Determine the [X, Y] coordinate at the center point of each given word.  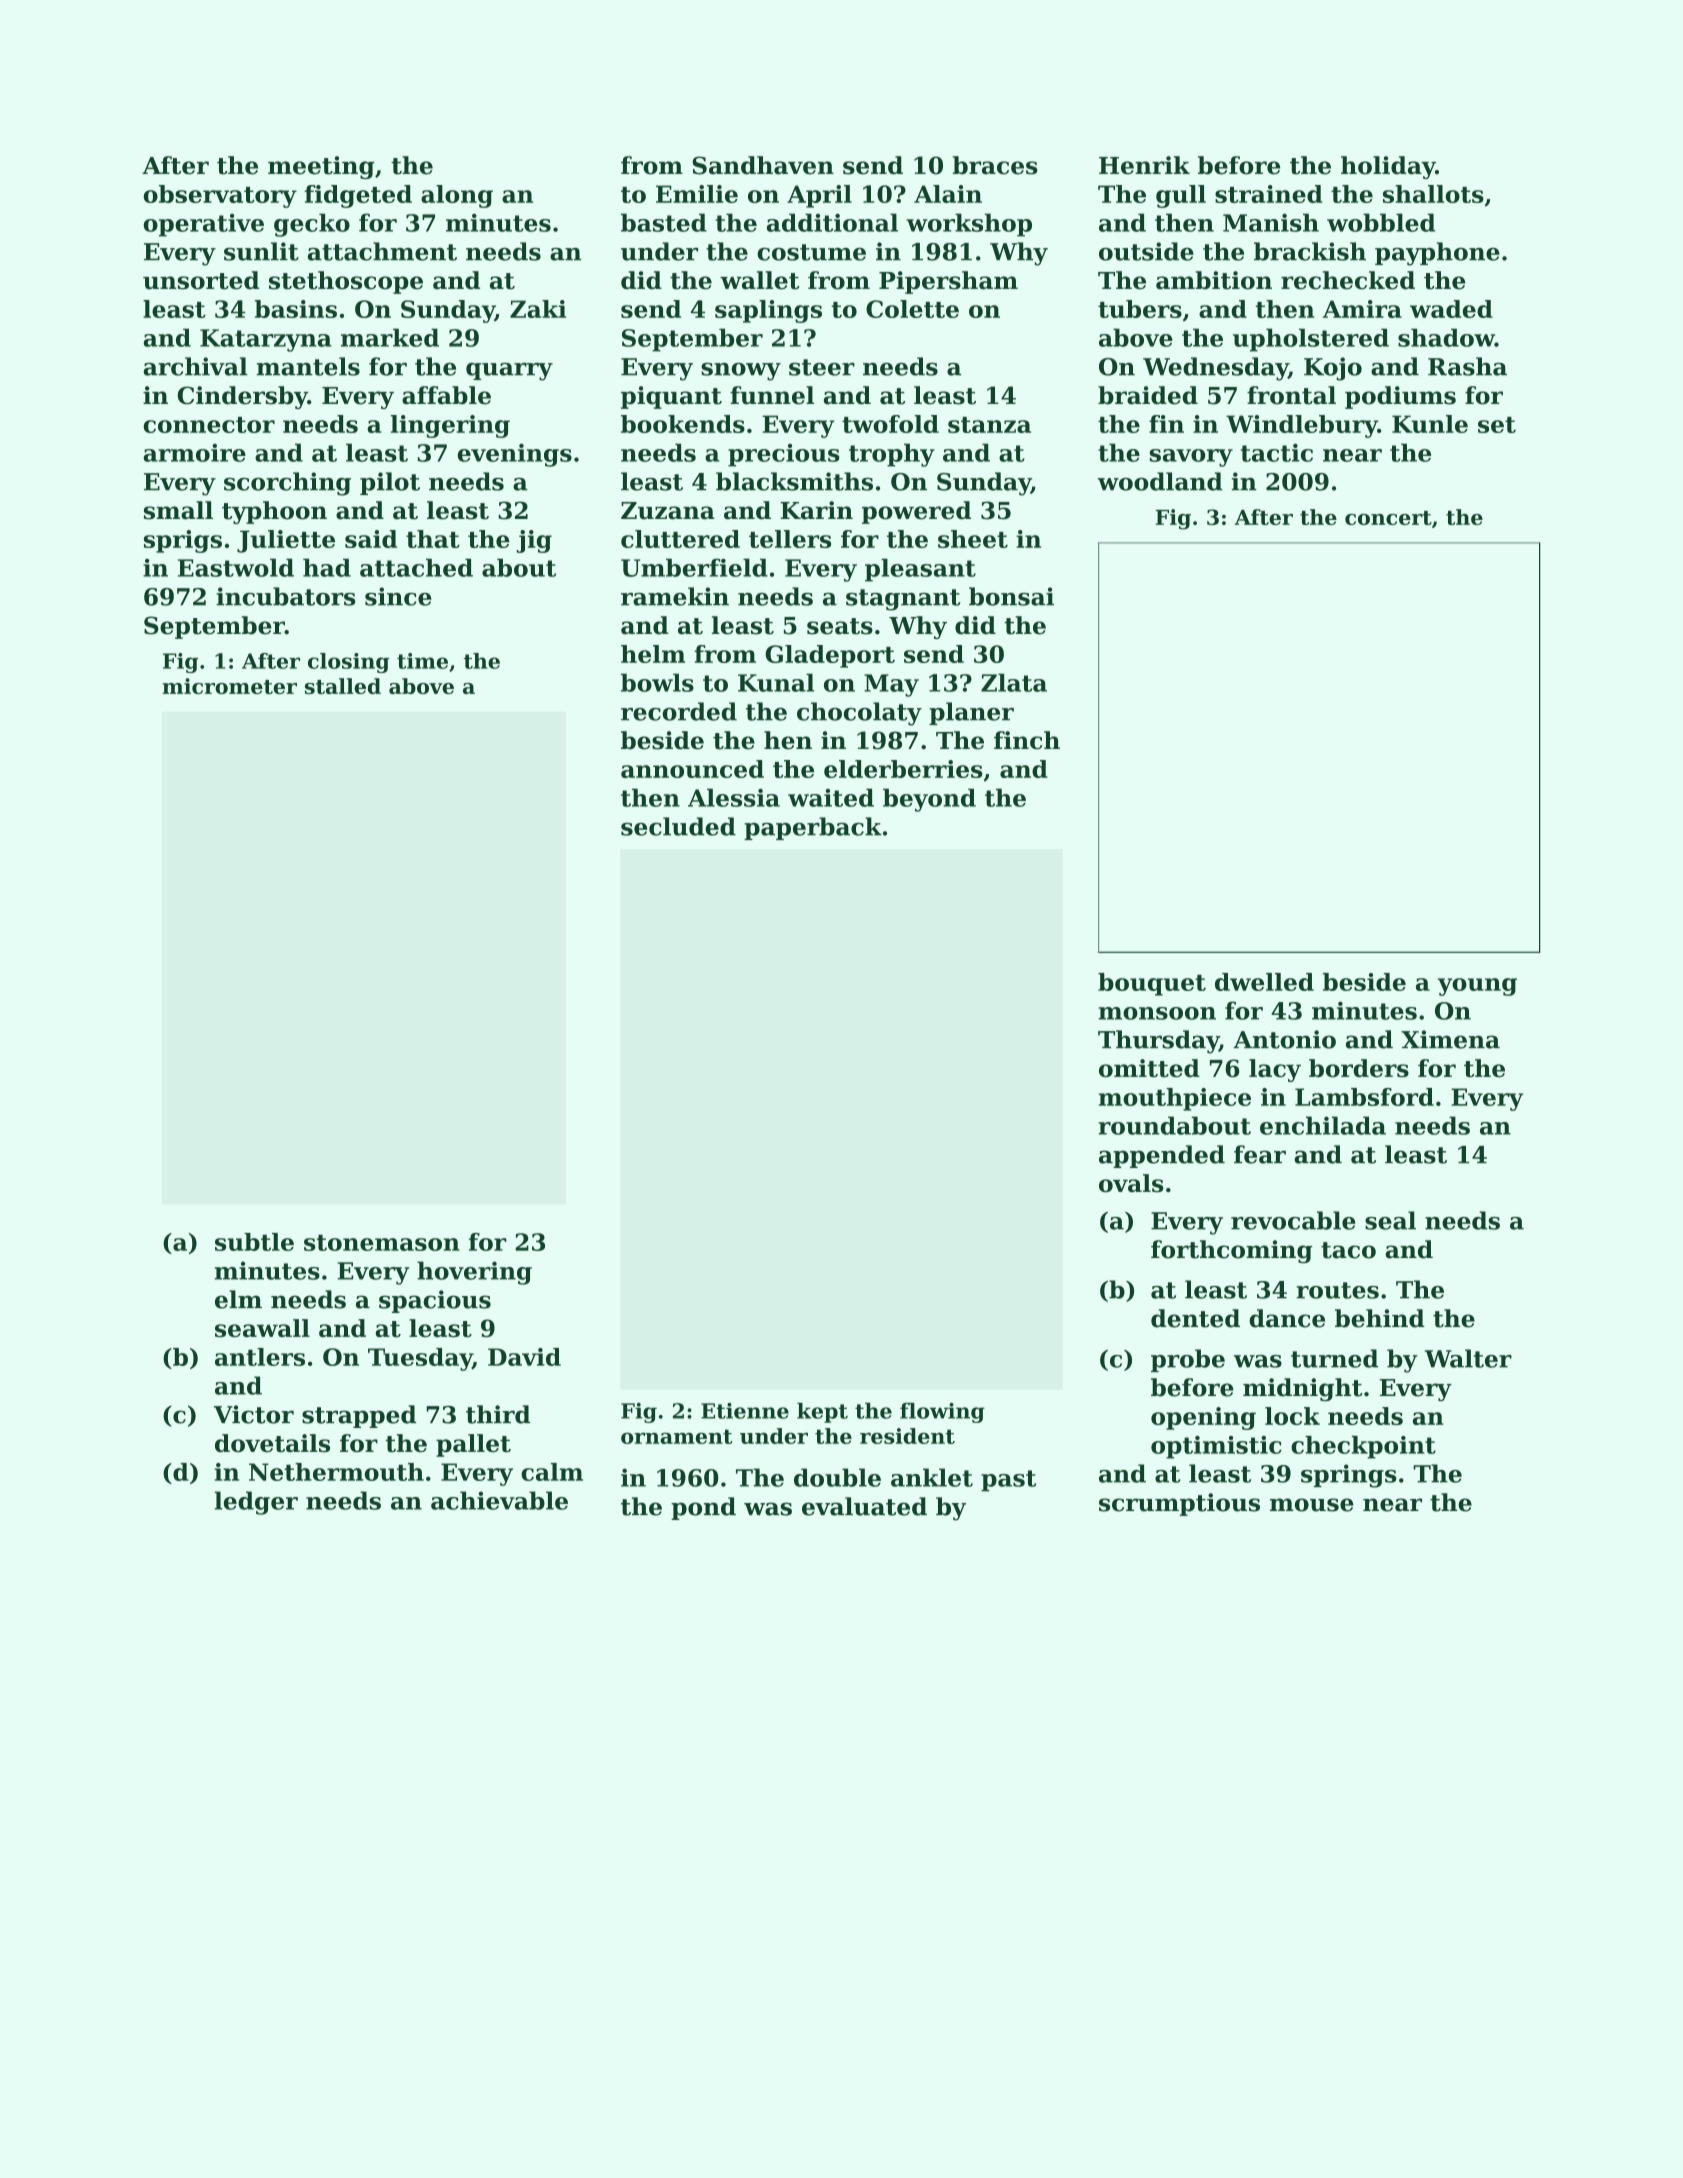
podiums [1400, 397]
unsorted [201, 280]
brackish [1310, 251]
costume [811, 252]
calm [552, 1472]
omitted [1149, 1068]
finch [1027, 740]
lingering [450, 426]
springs [1349, 1476]
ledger [256, 1503]
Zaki [538, 309]
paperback [813, 828]
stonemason [382, 1242]
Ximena [1450, 1039]
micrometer [229, 686]
